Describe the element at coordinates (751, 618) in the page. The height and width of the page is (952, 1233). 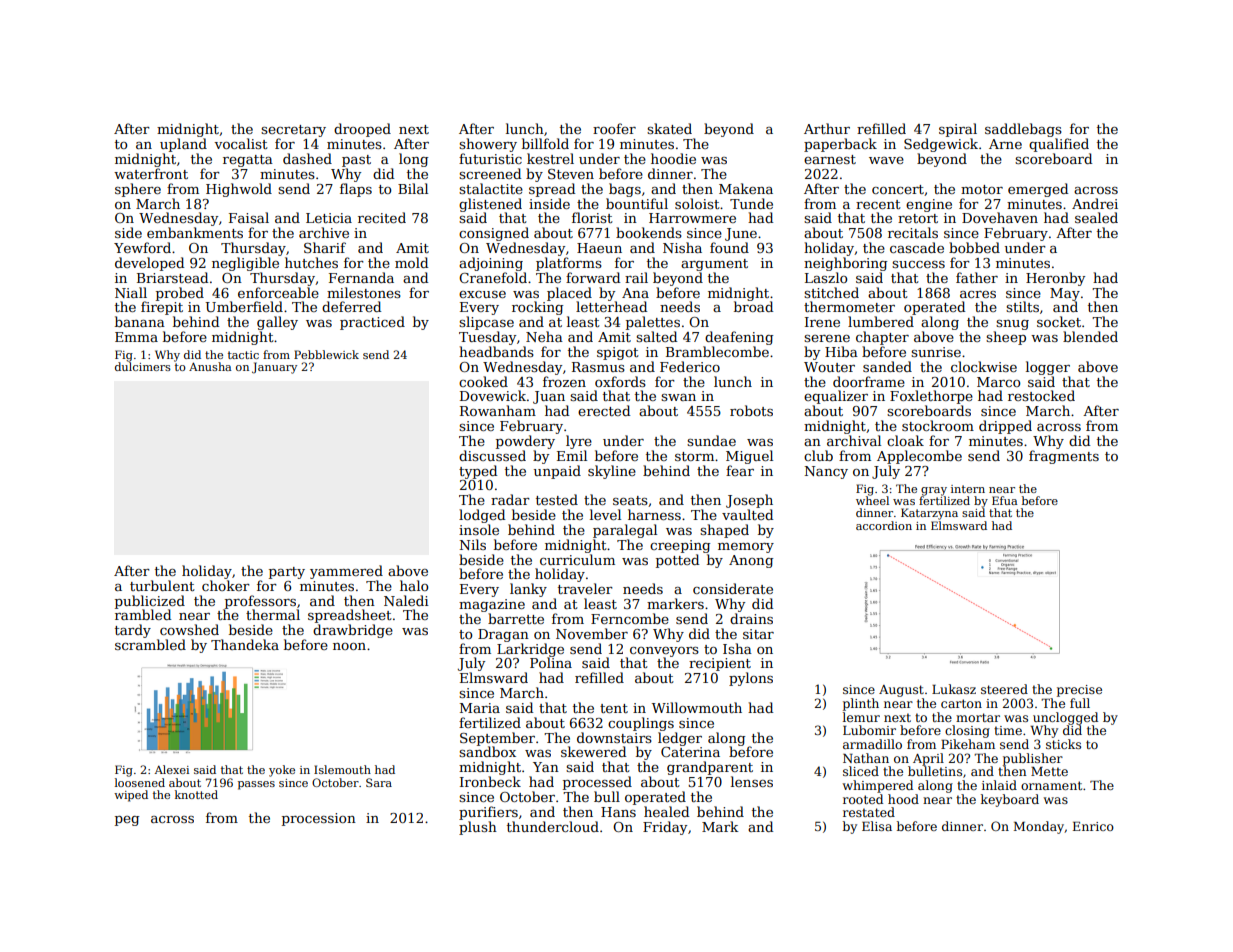
I see `drains` at that location.
